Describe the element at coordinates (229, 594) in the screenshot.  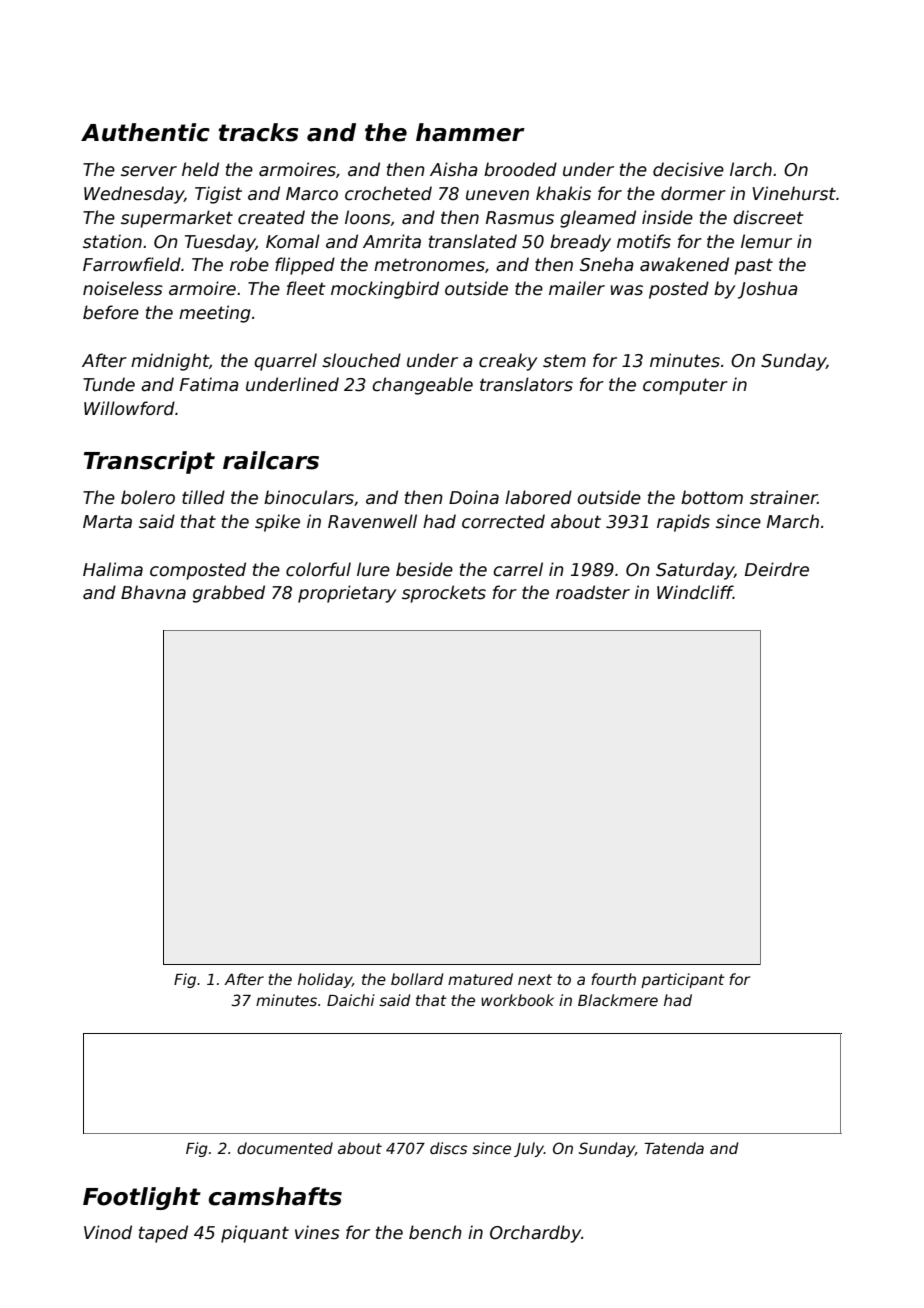
I see `grabbed` at that location.
